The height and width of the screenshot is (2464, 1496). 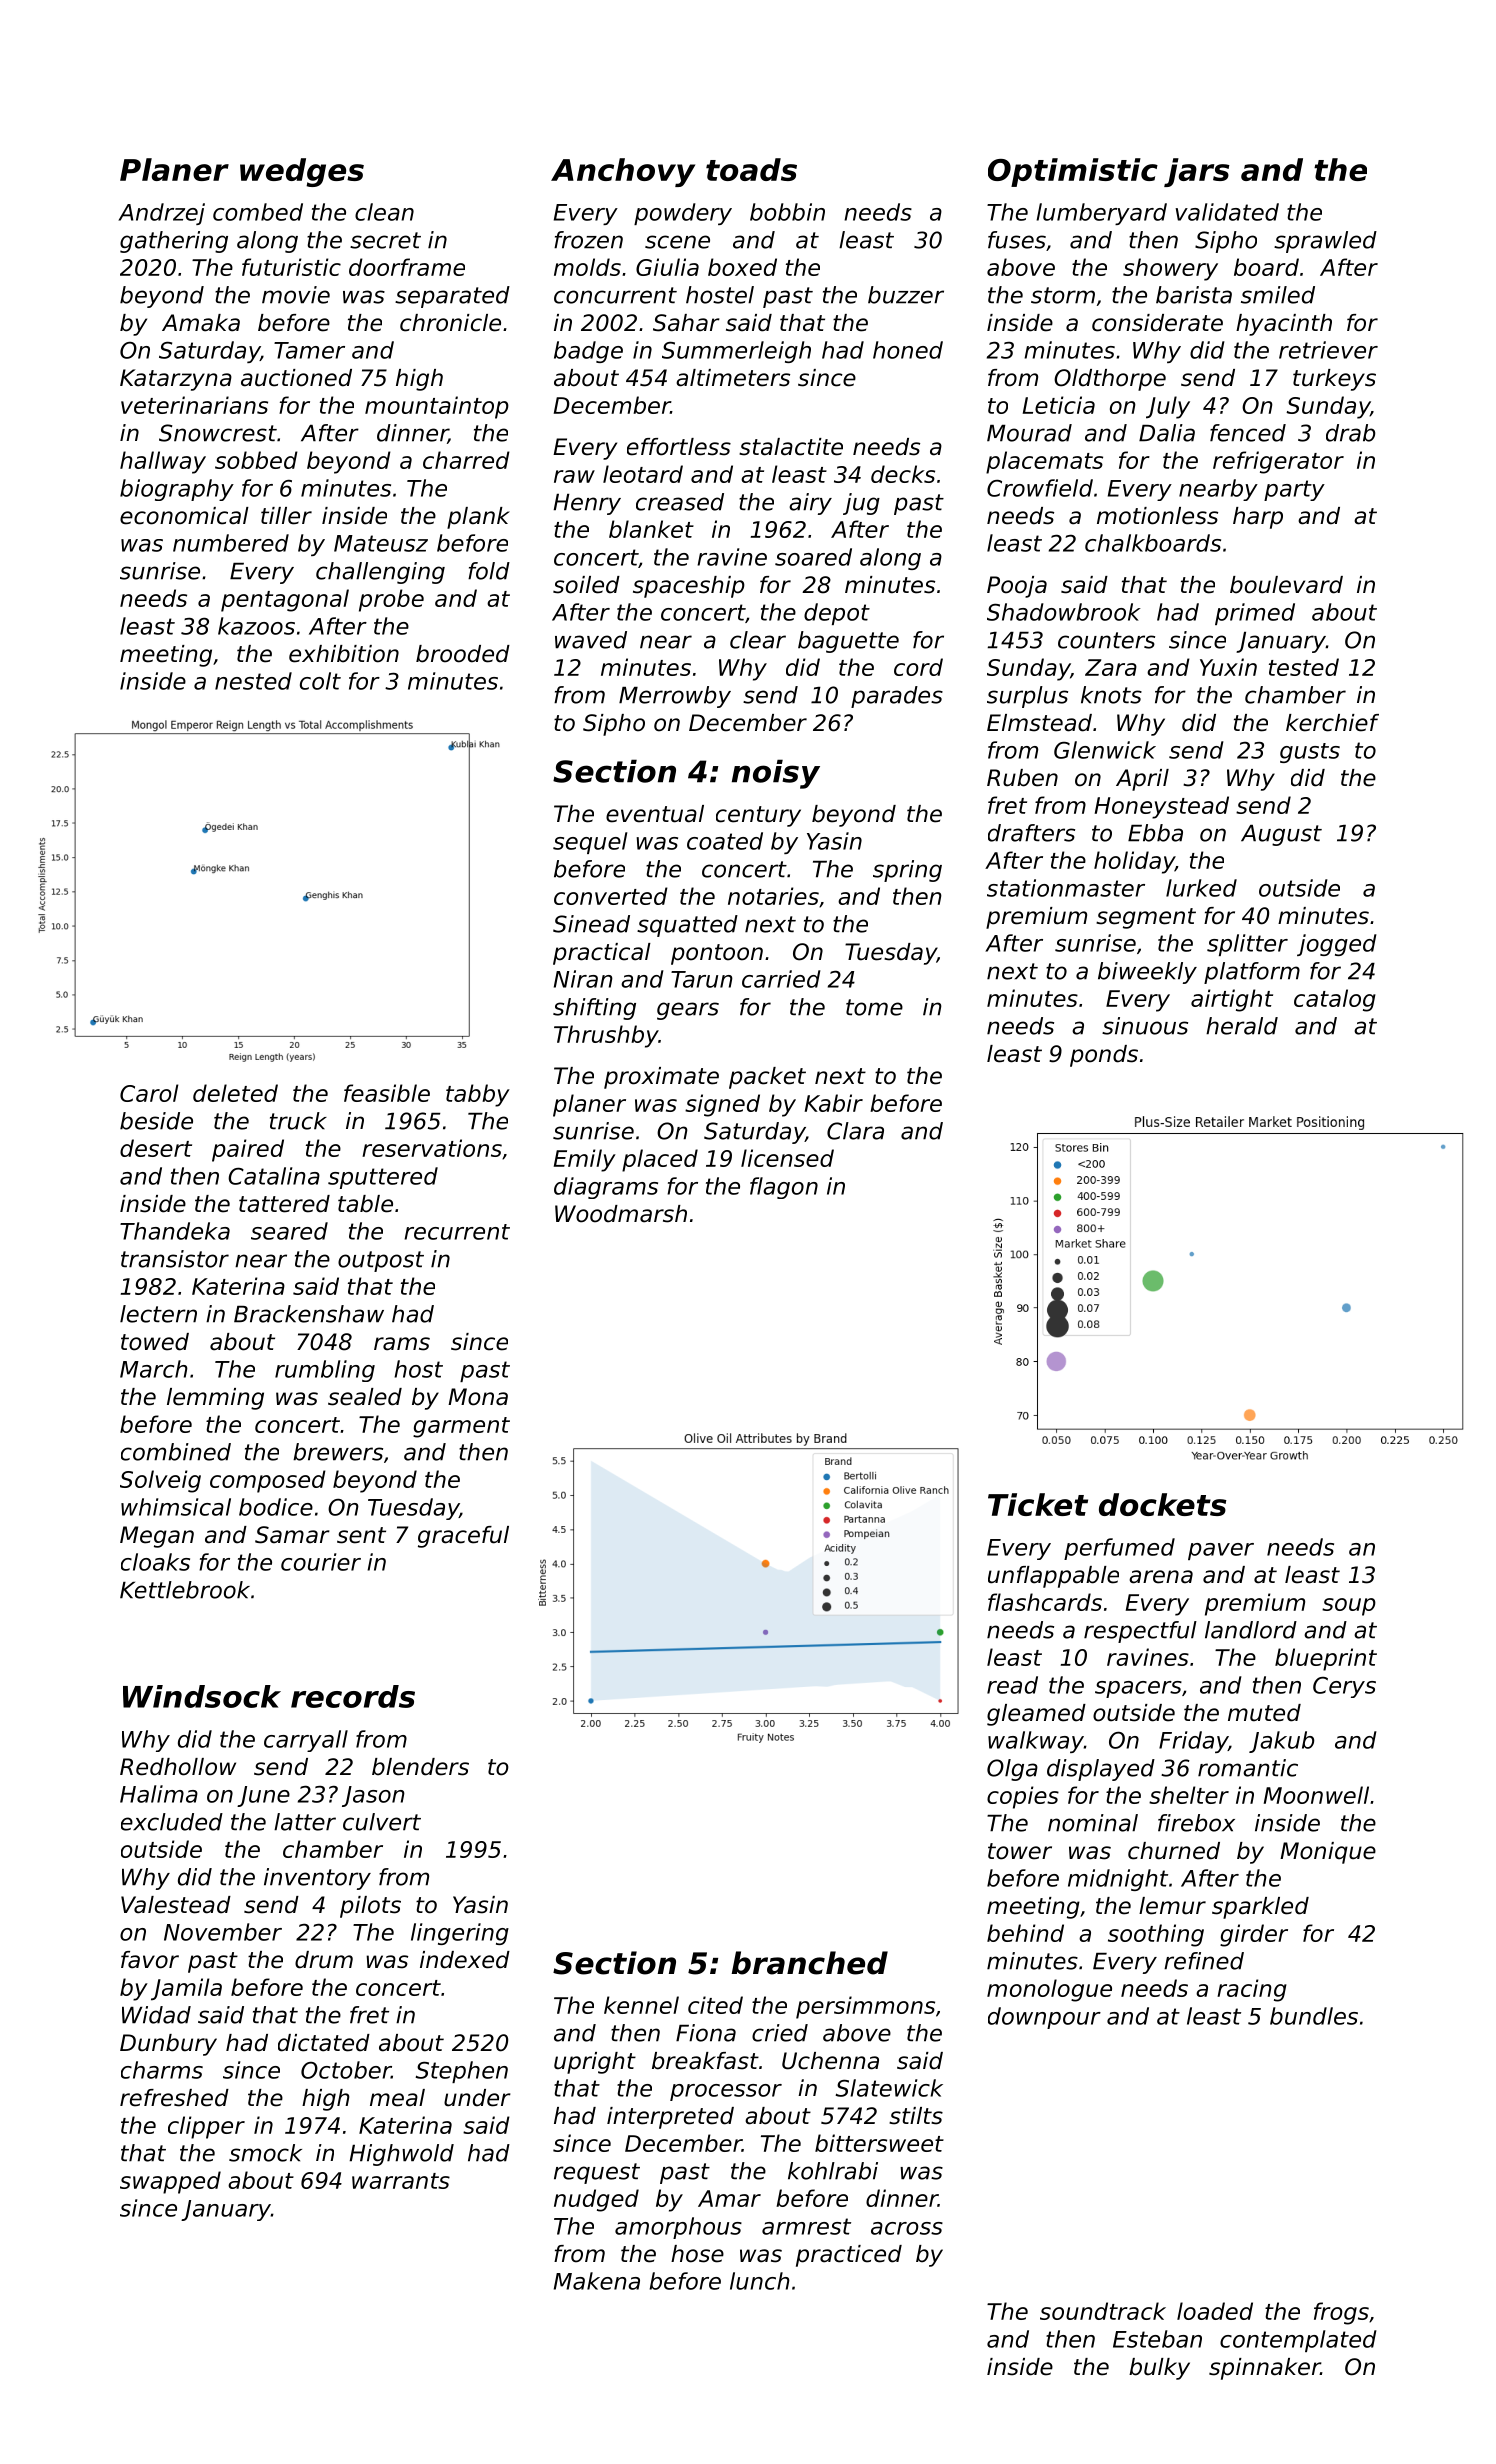 What do you see at coordinates (170, 2182) in the screenshot?
I see `swapped` at bounding box center [170, 2182].
